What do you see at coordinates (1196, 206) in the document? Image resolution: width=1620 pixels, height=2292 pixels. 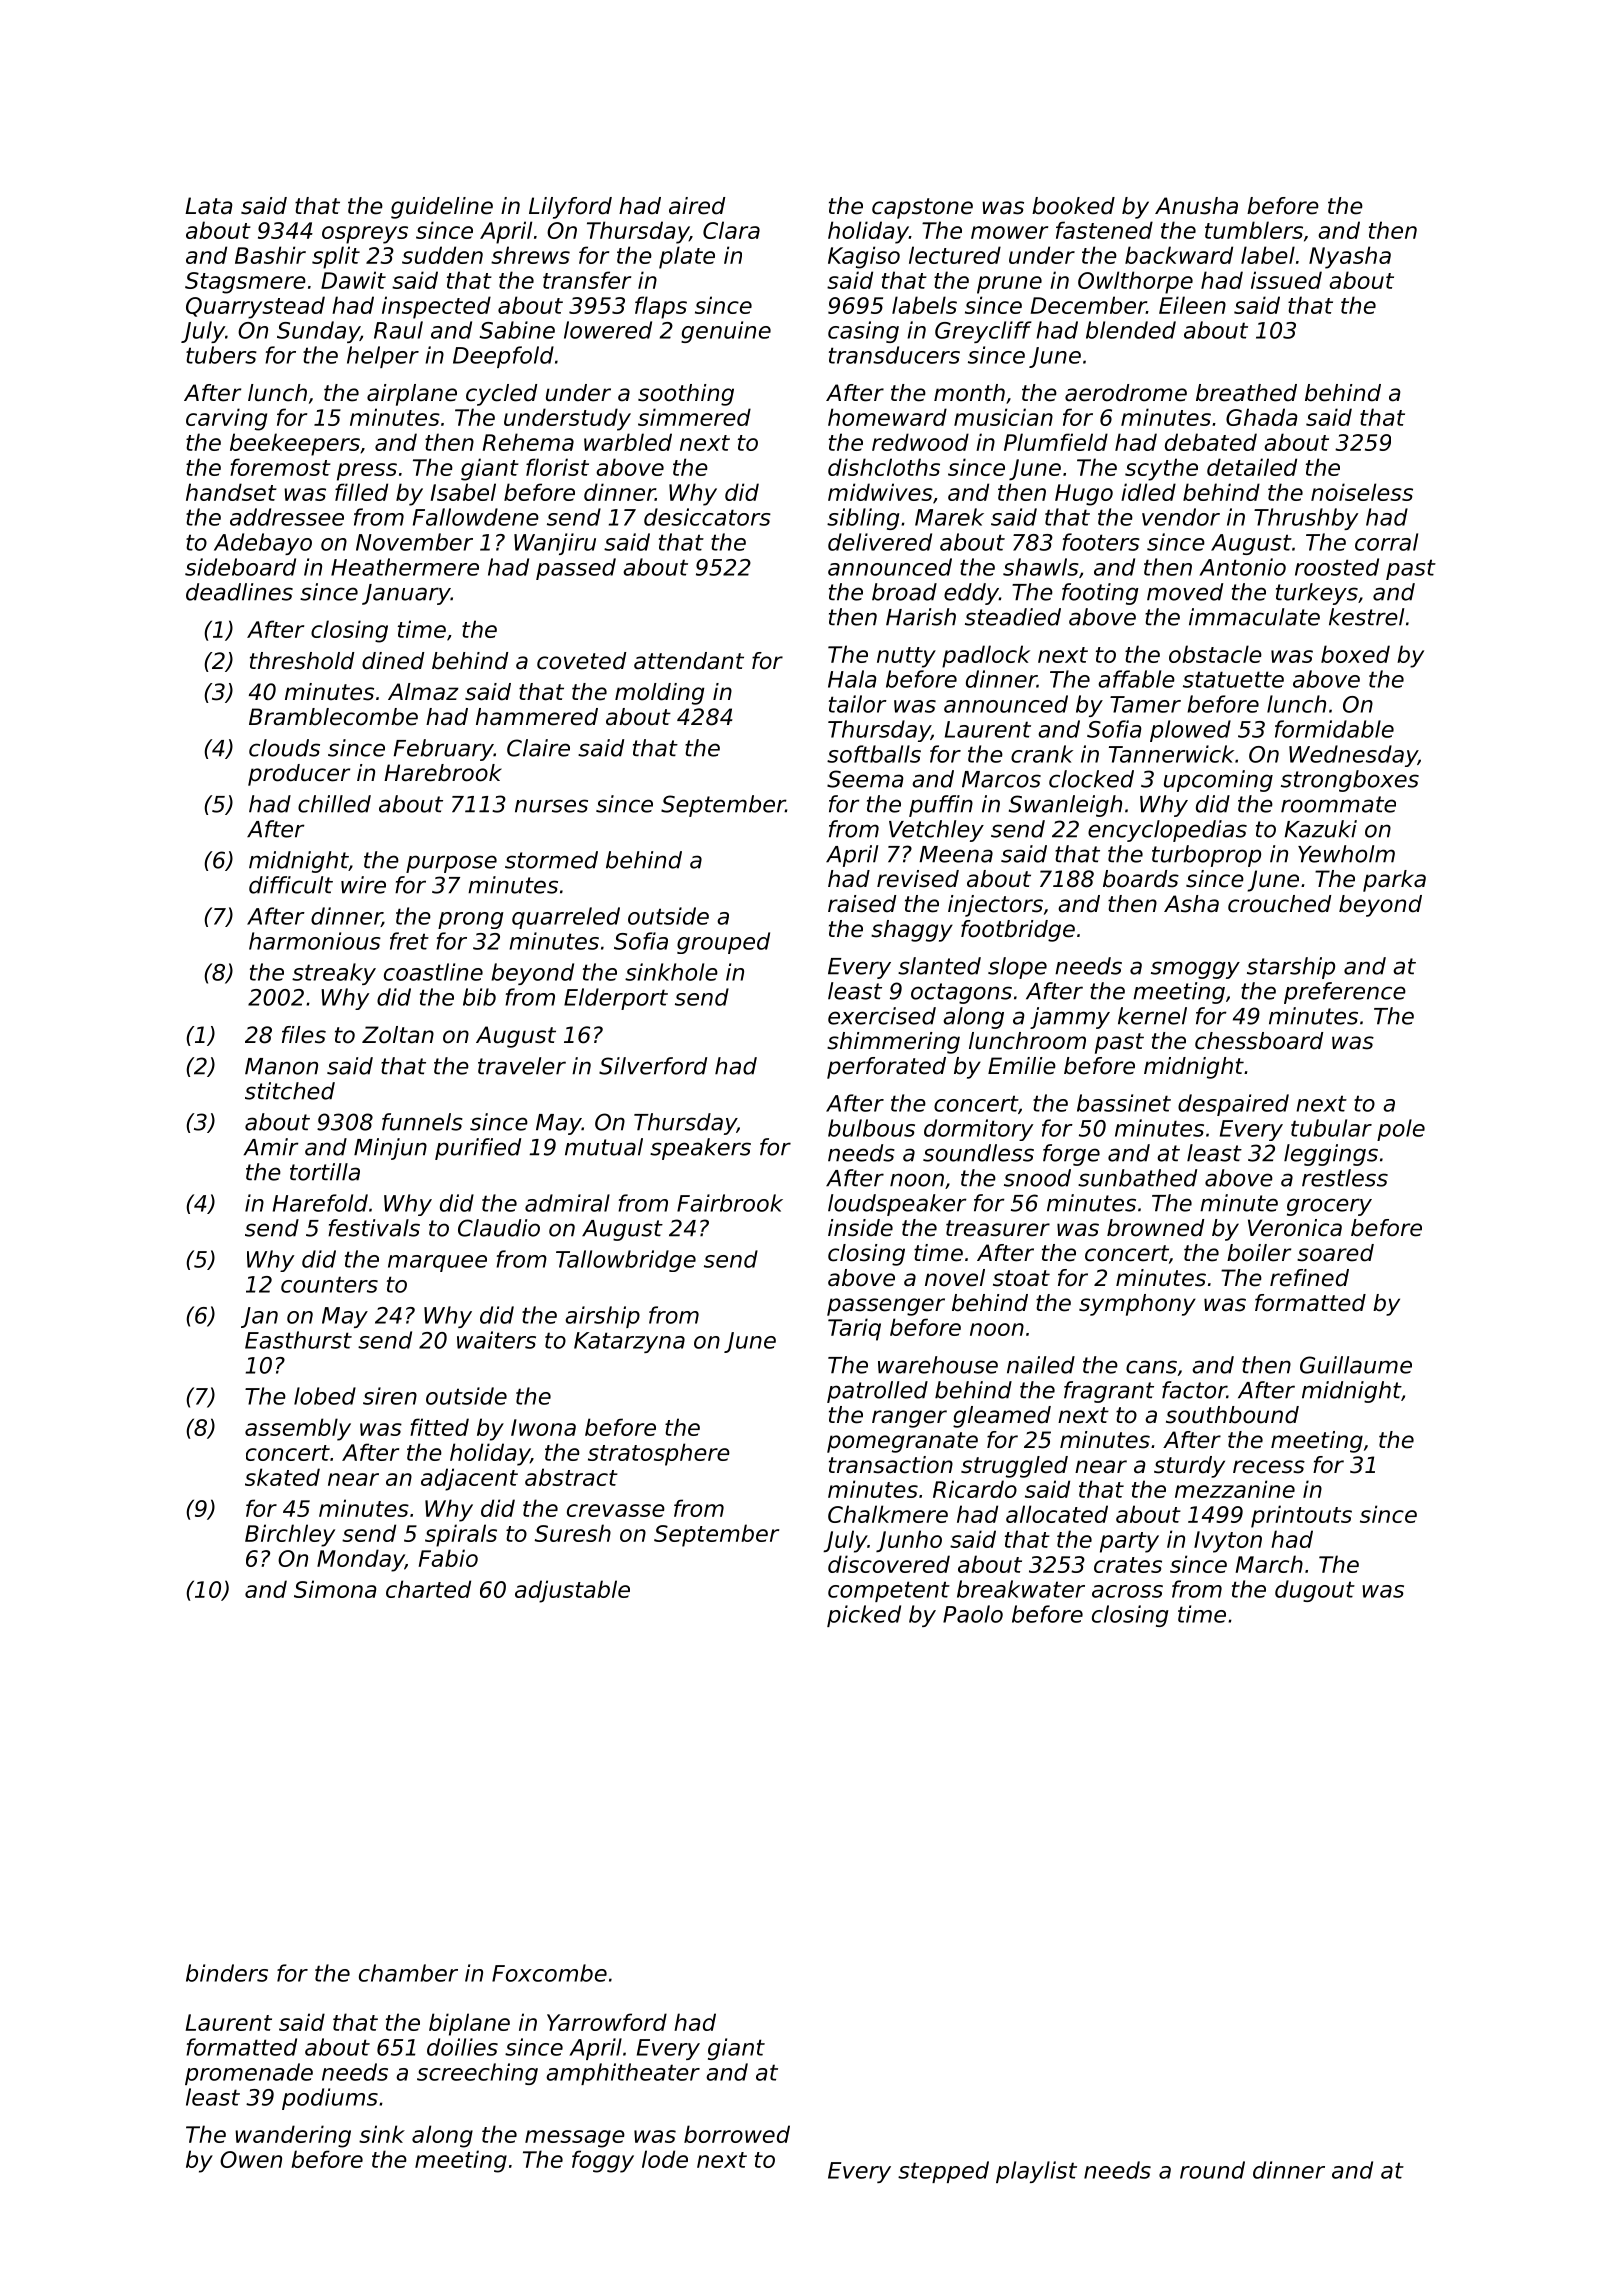 I see `Anusha` at bounding box center [1196, 206].
